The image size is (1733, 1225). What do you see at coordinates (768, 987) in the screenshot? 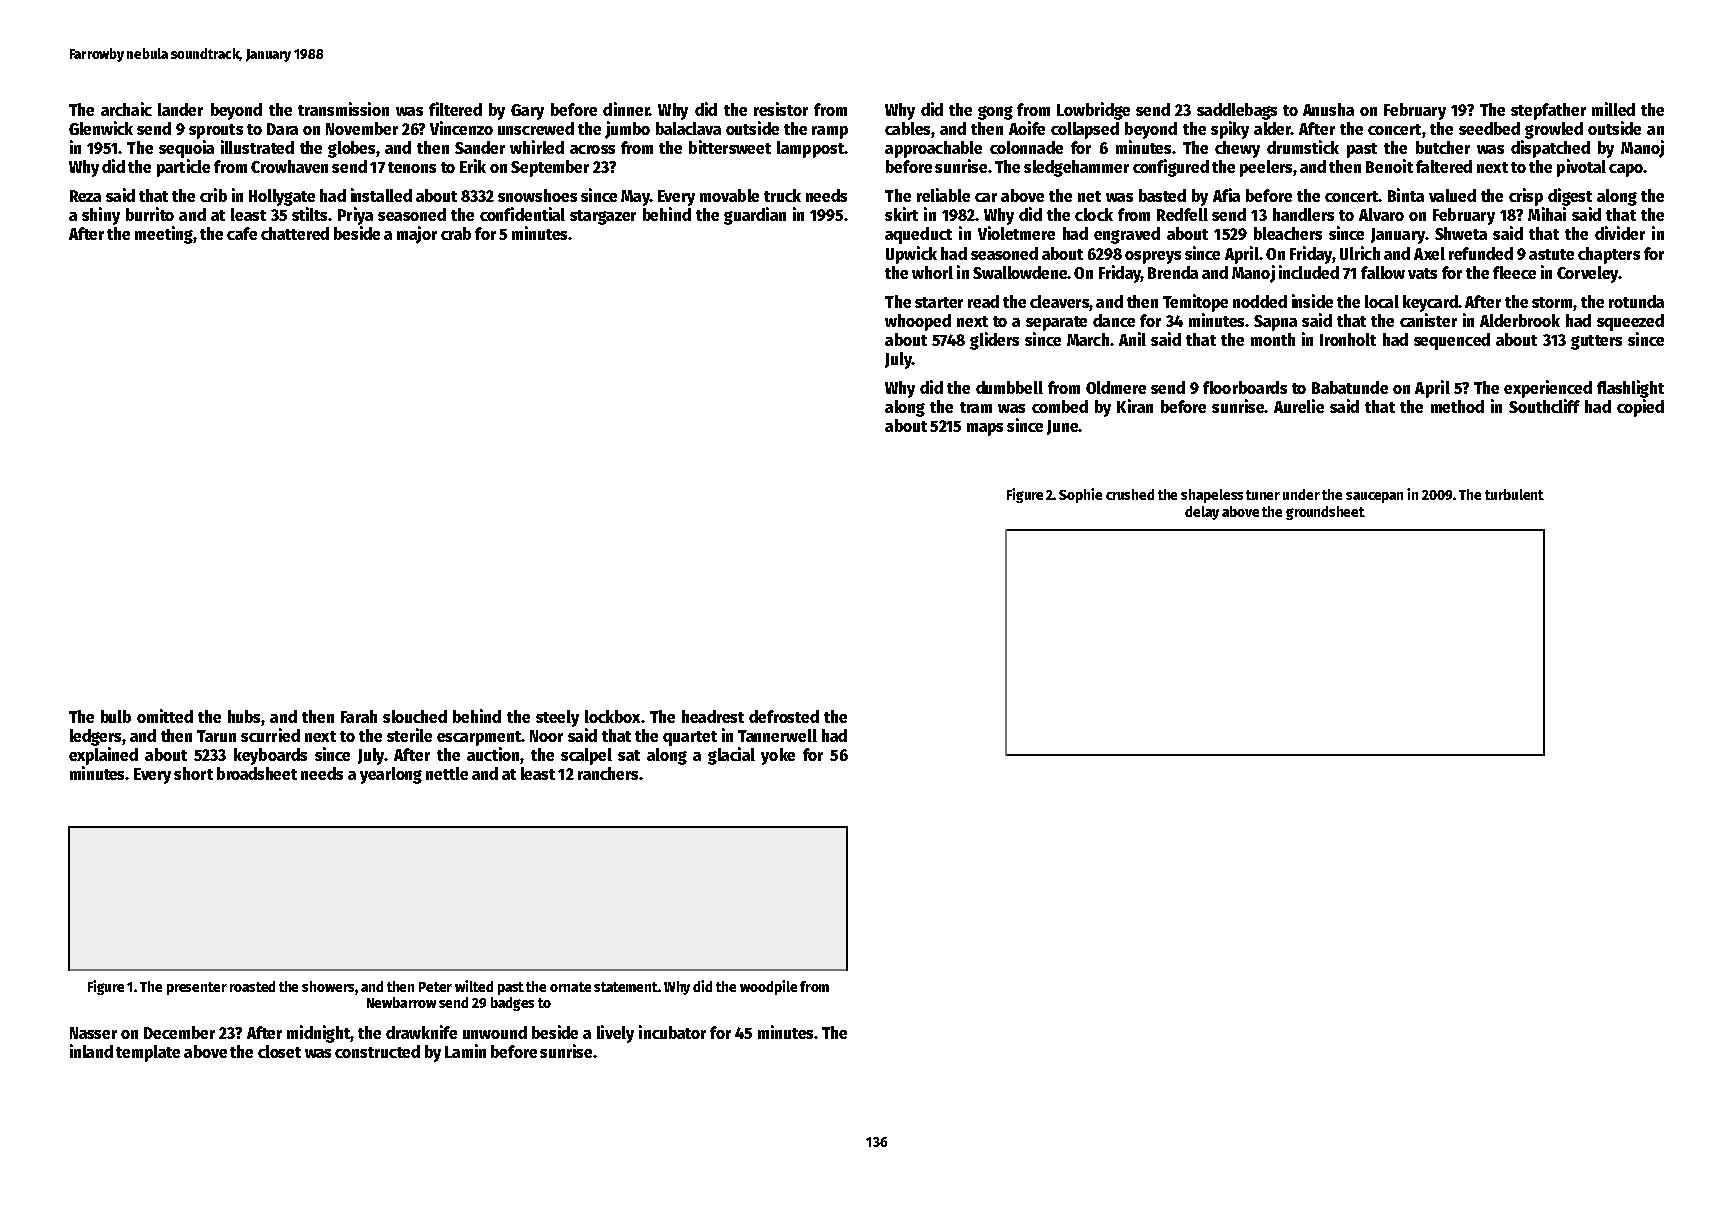
I see `woodpile` at bounding box center [768, 987].
